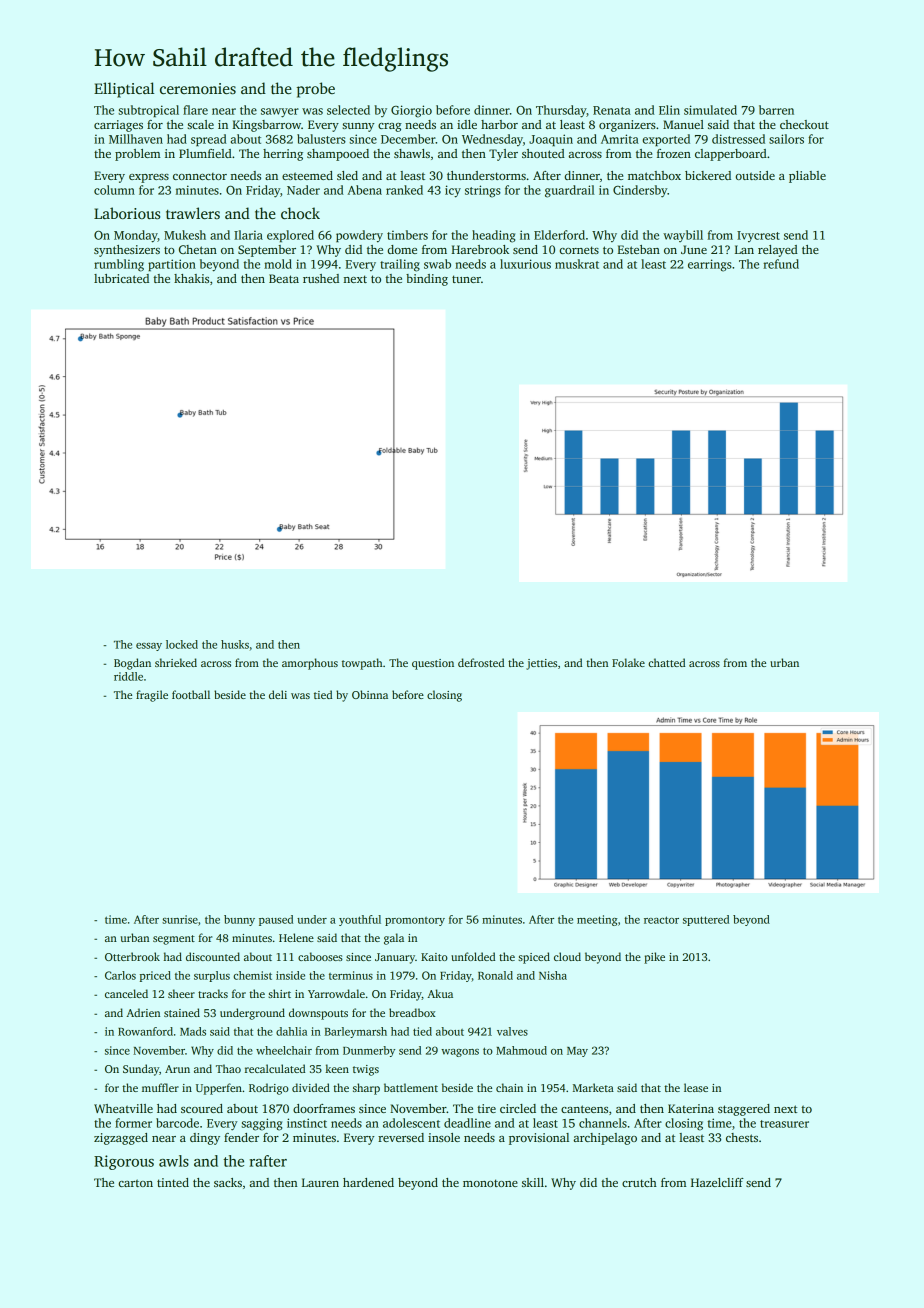 This screenshot has width=924, height=1308. I want to click on Giorgio, so click(411, 111).
